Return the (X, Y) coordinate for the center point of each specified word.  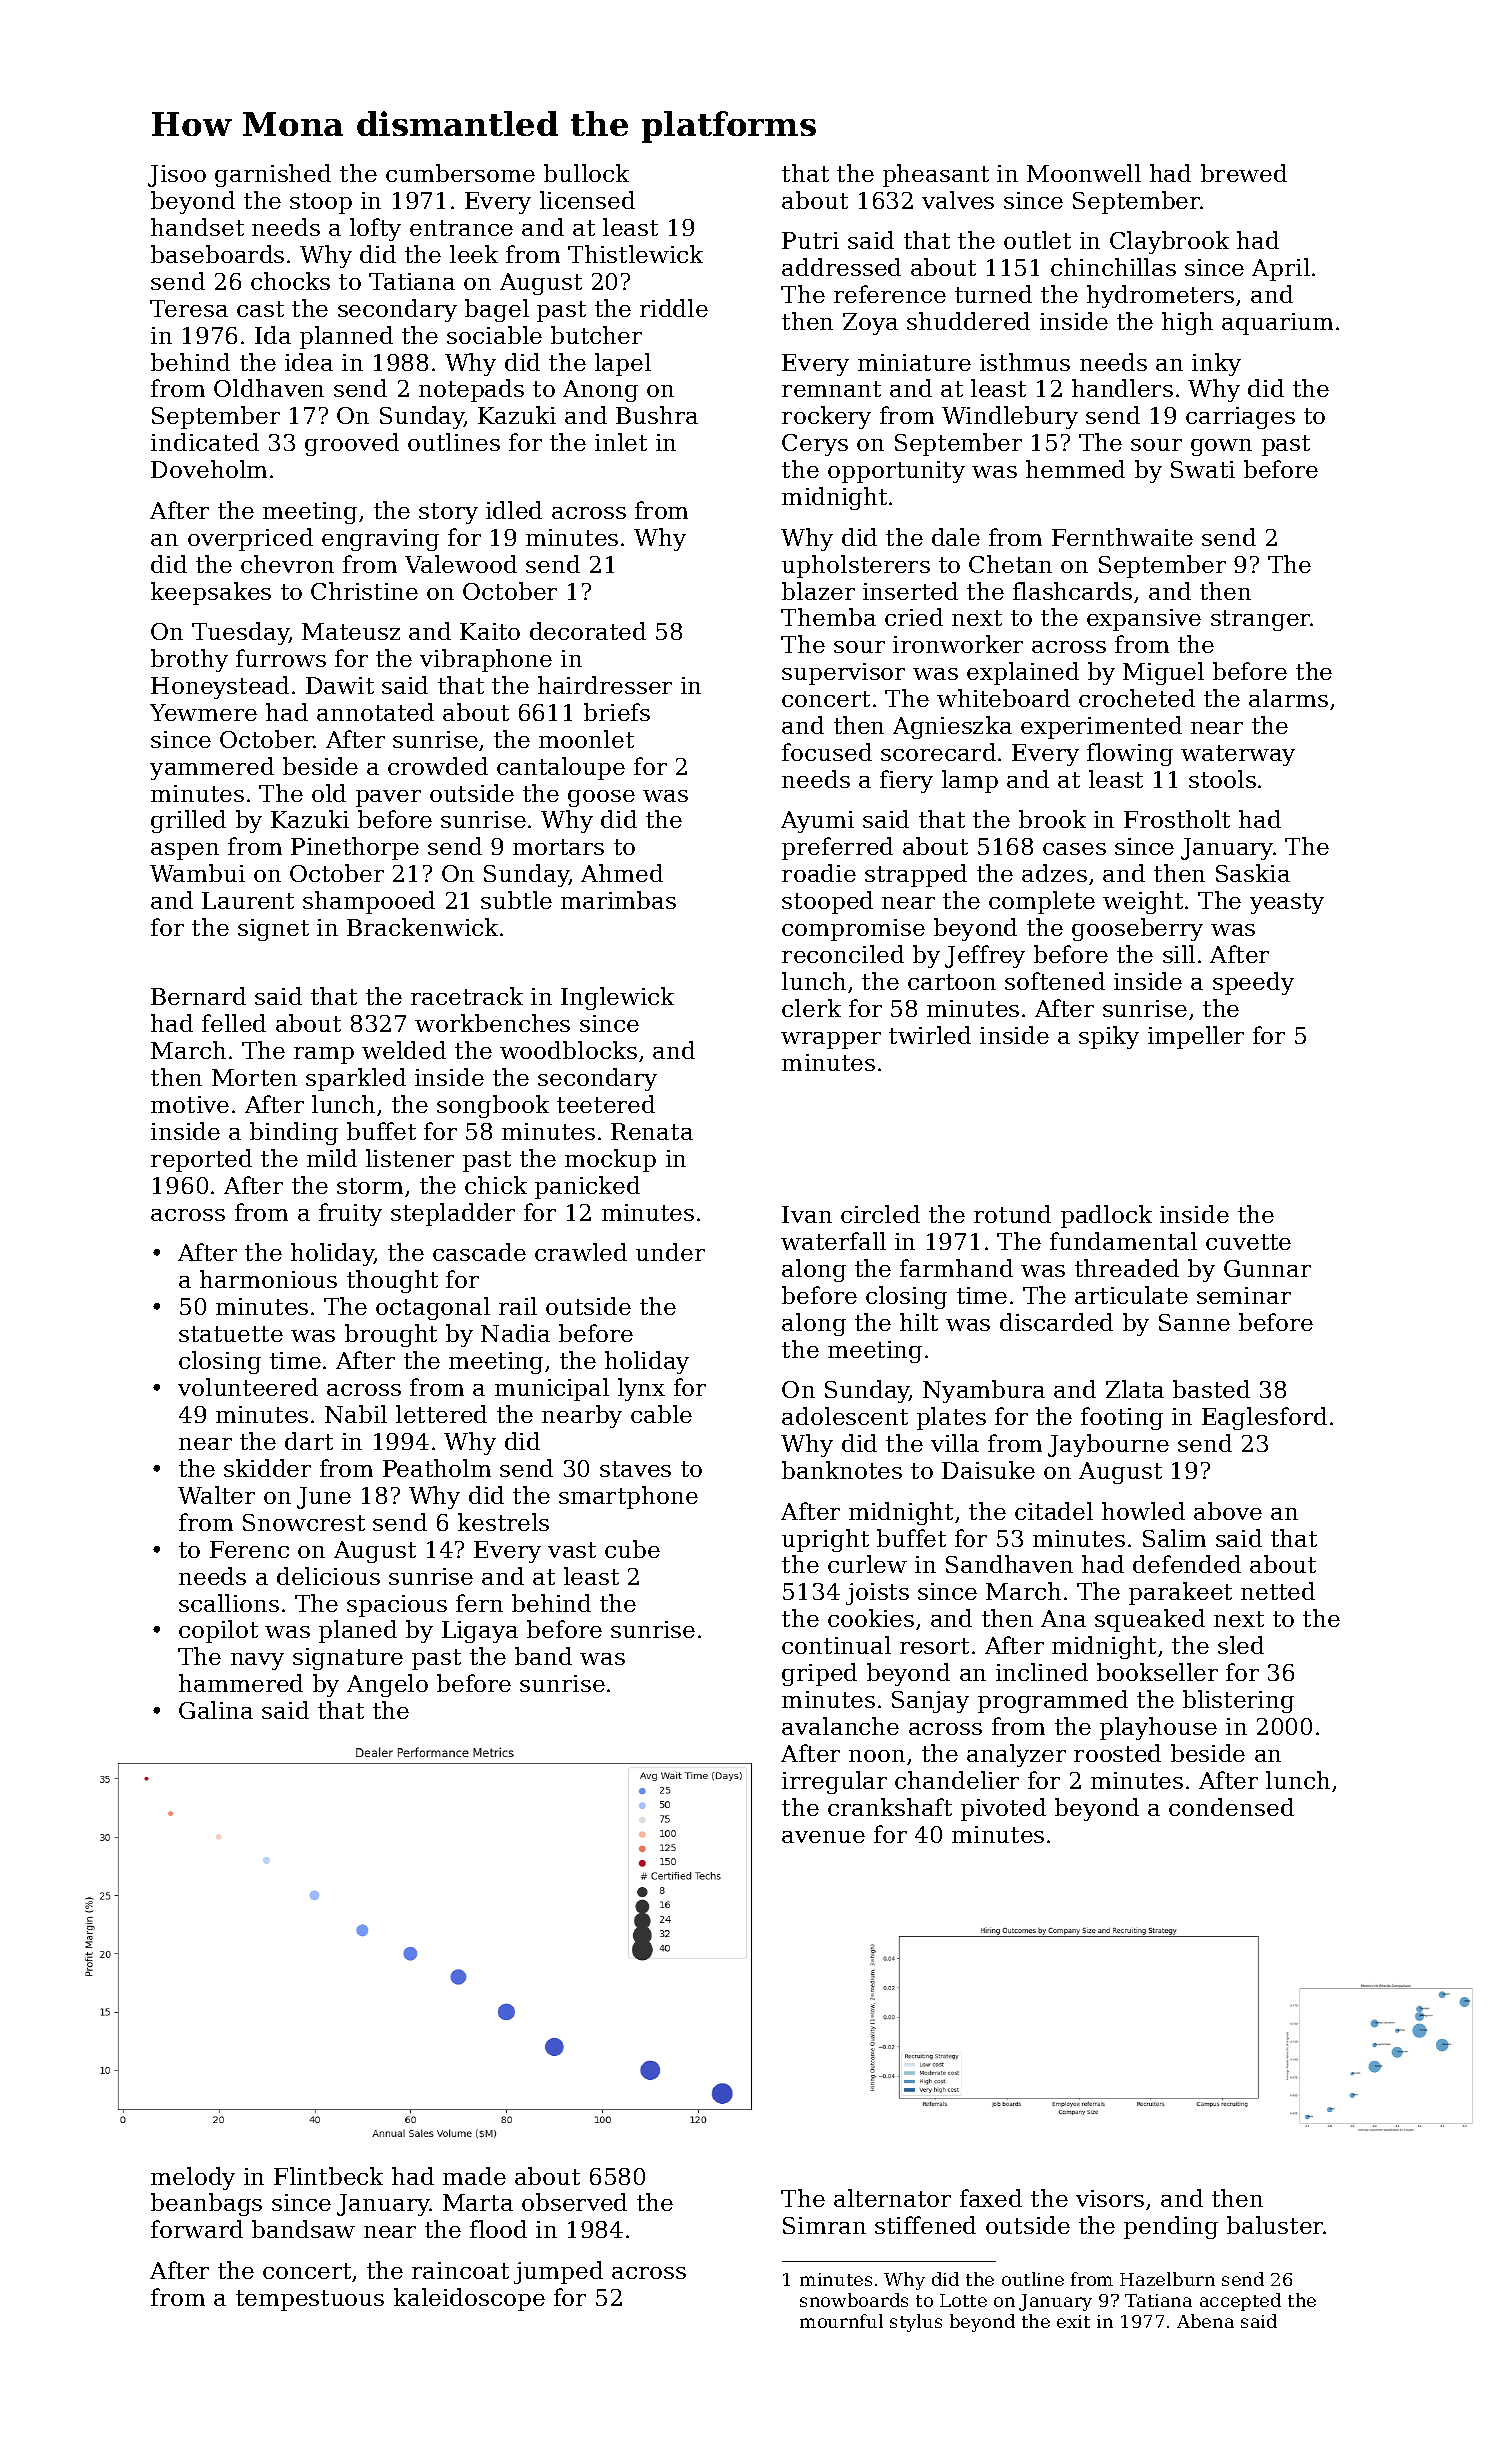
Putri (810, 240)
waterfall (833, 1241)
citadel (1054, 1511)
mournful (841, 2321)
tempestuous (310, 2300)
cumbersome (460, 173)
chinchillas (1113, 267)
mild (332, 1158)
